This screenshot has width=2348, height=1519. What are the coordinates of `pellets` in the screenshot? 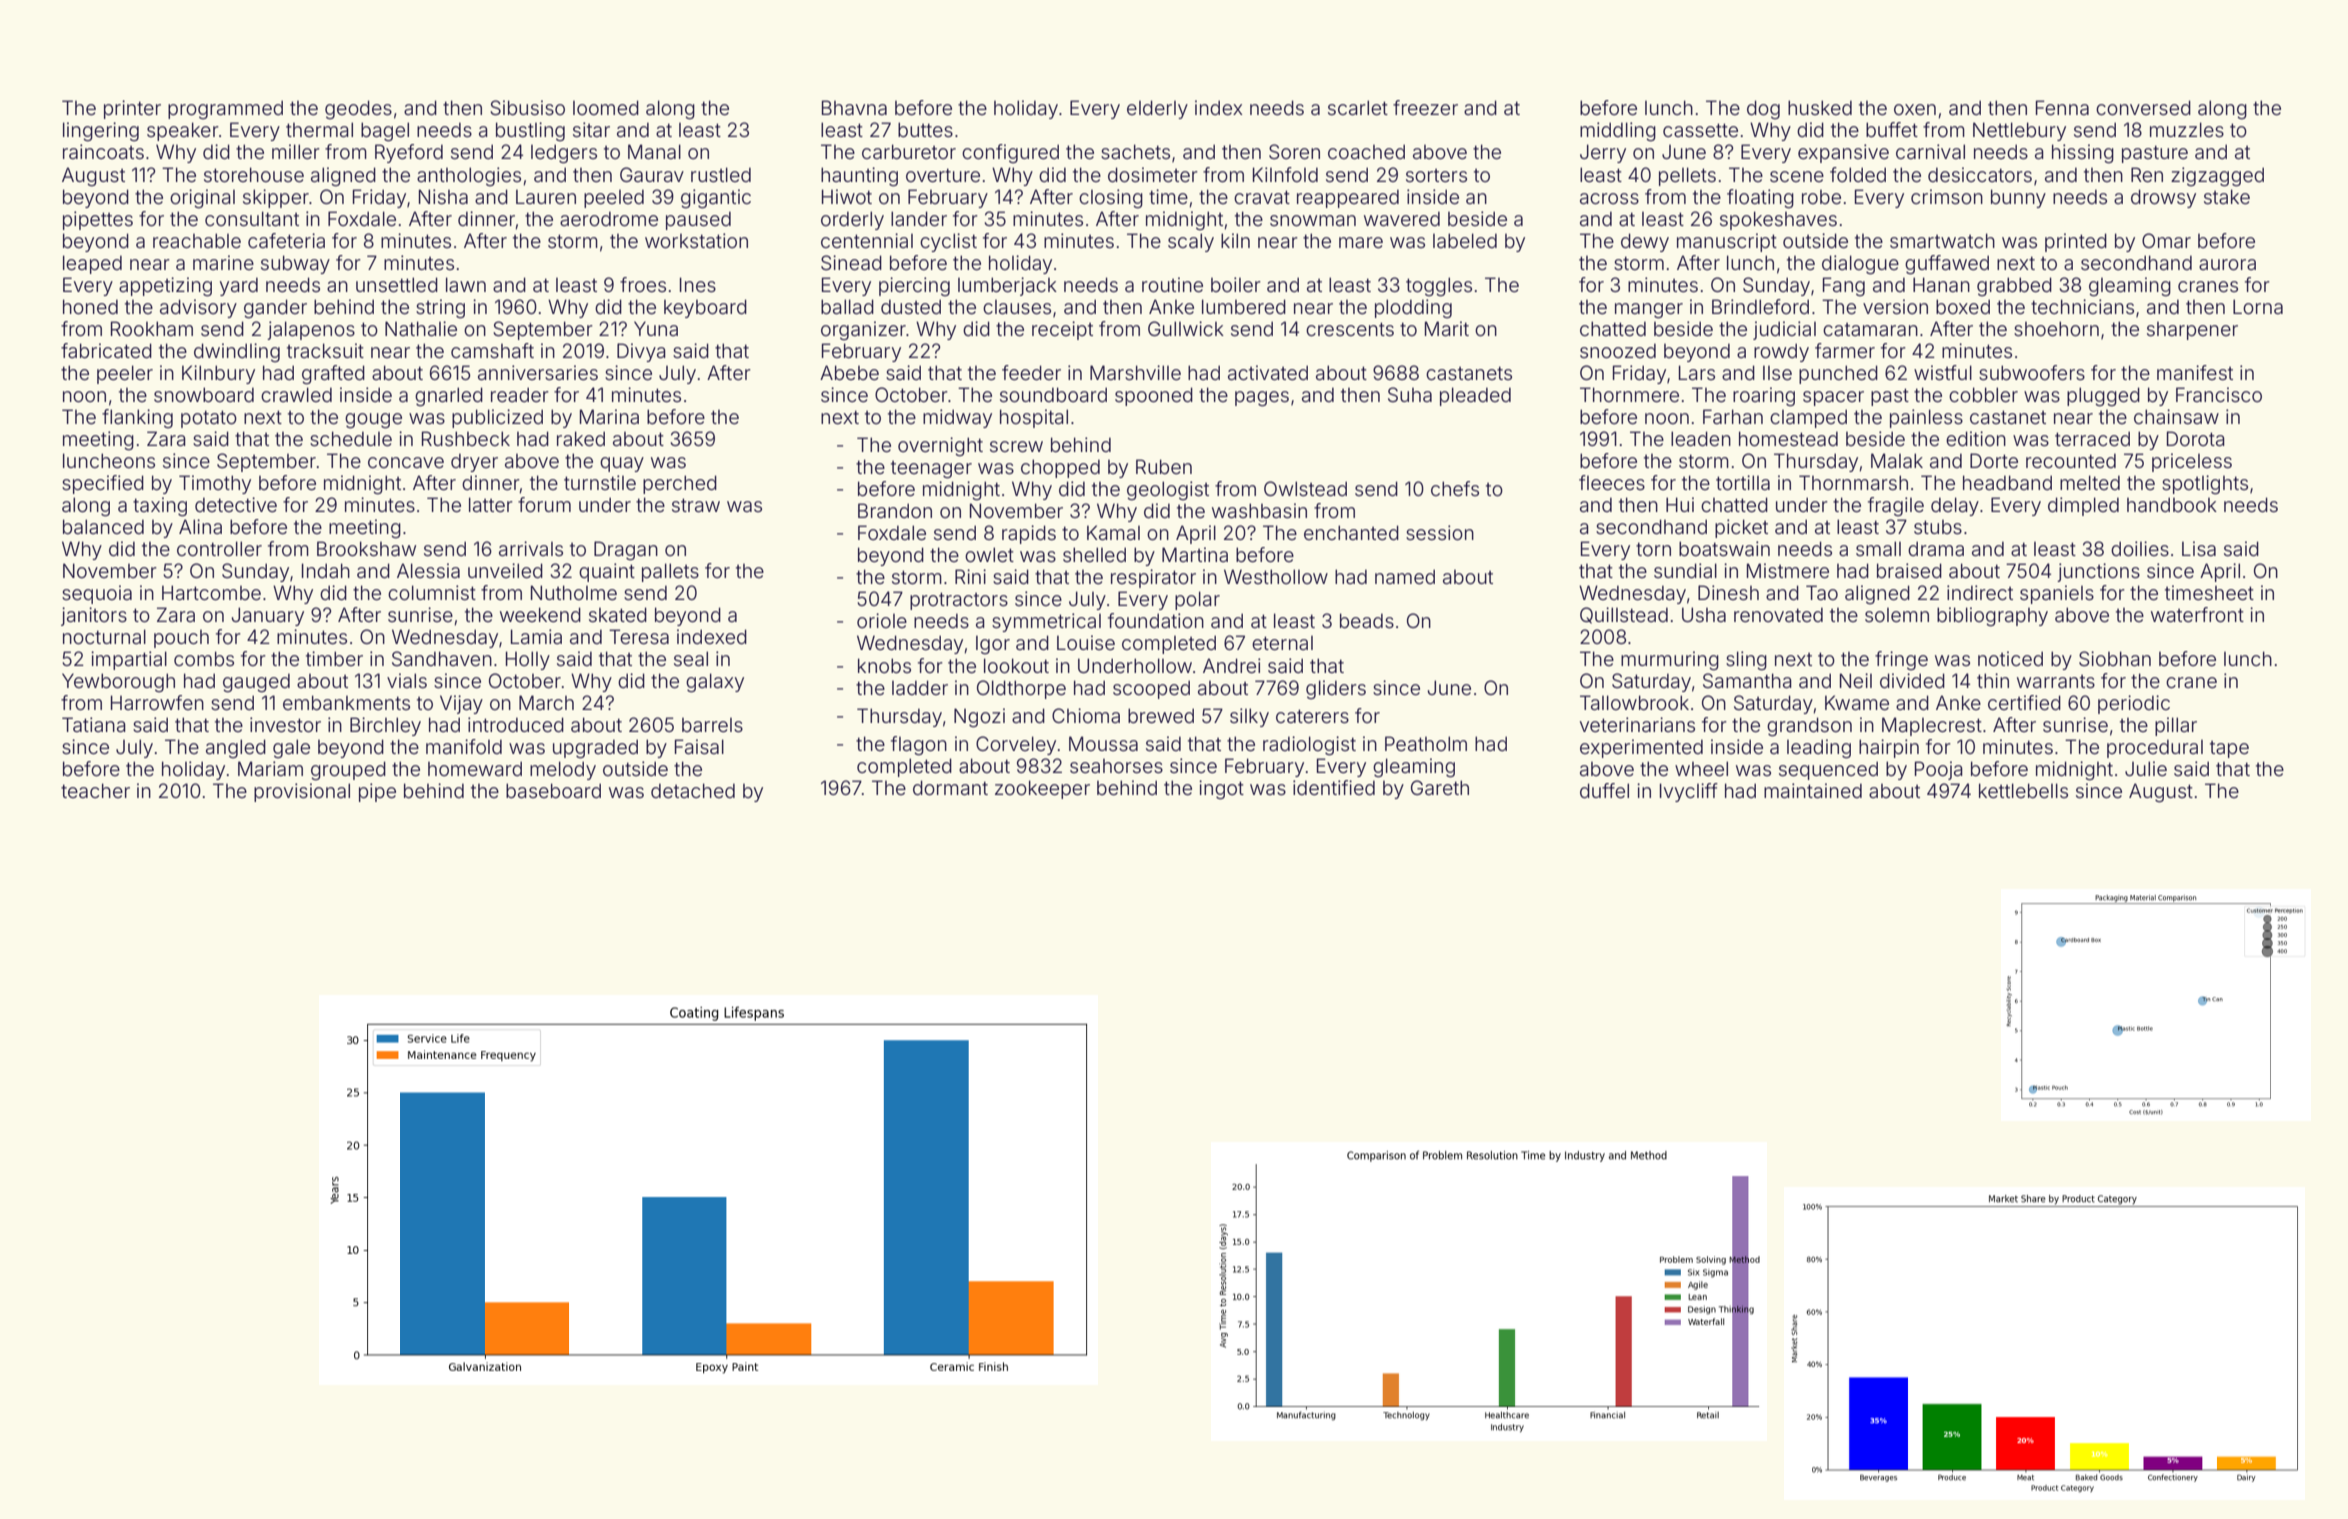 It's located at (1687, 176).
